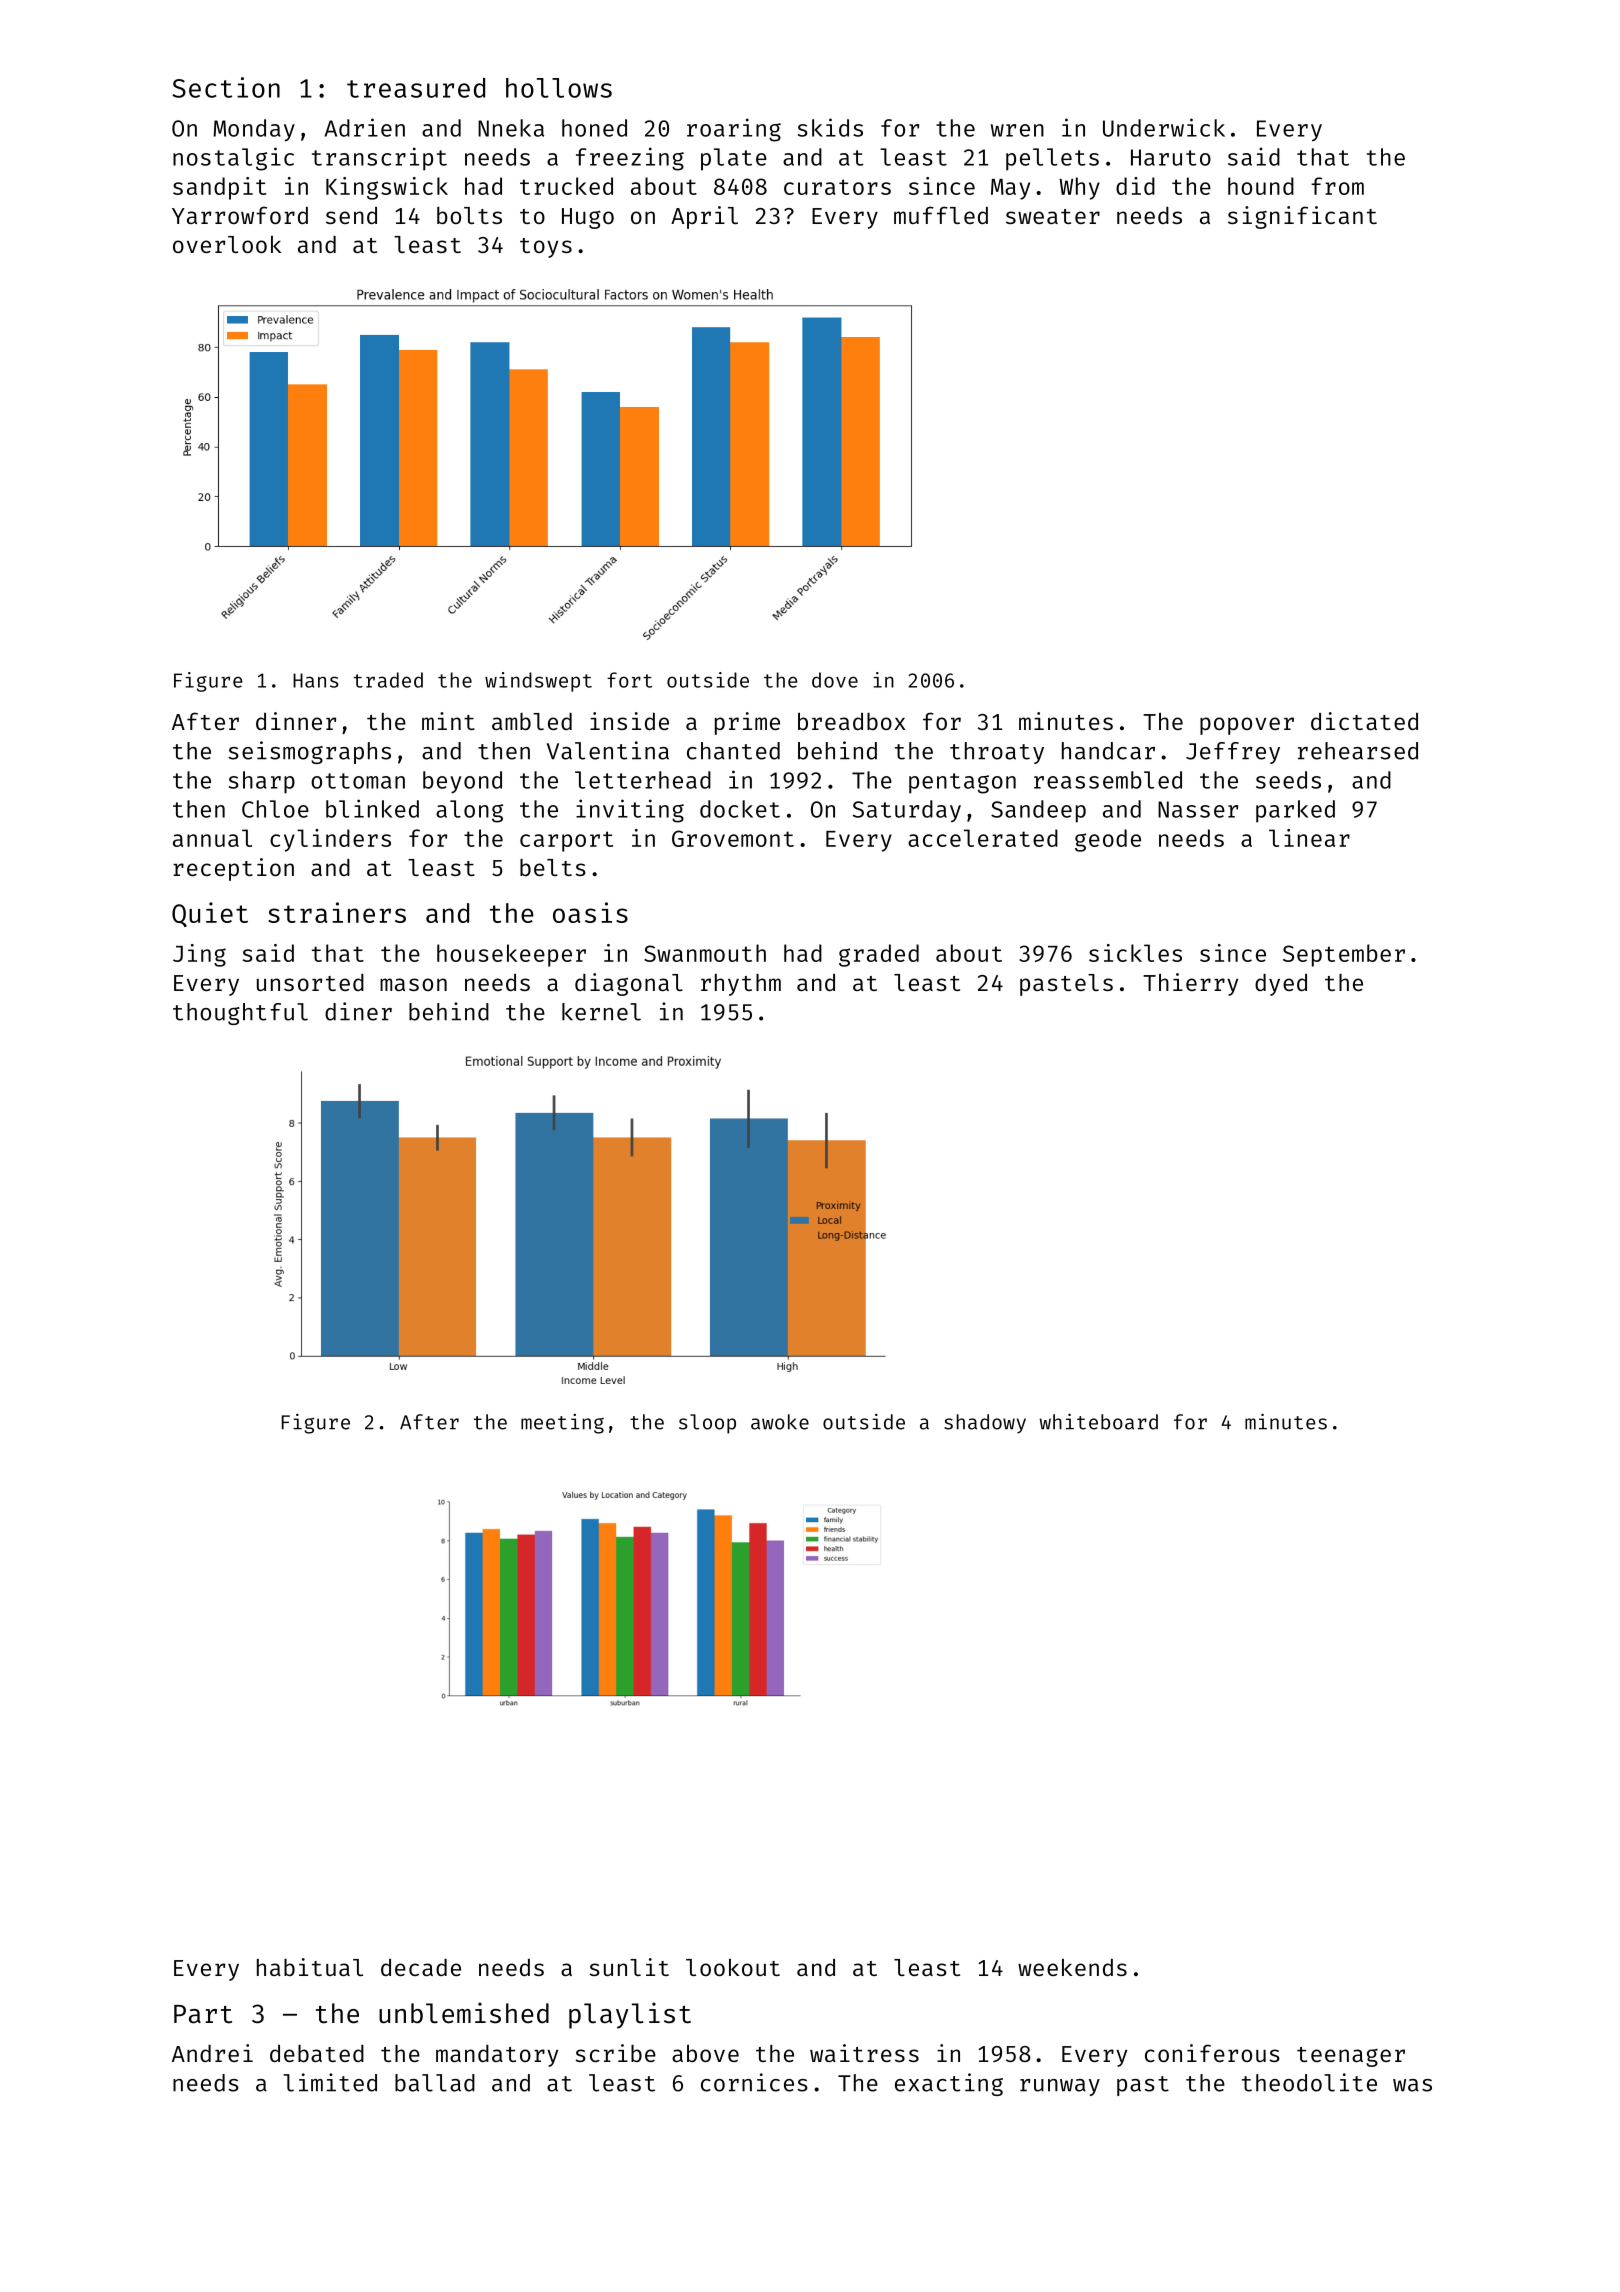  What do you see at coordinates (1108, 840) in the document?
I see `geode` at bounding box center [1108, 840].
